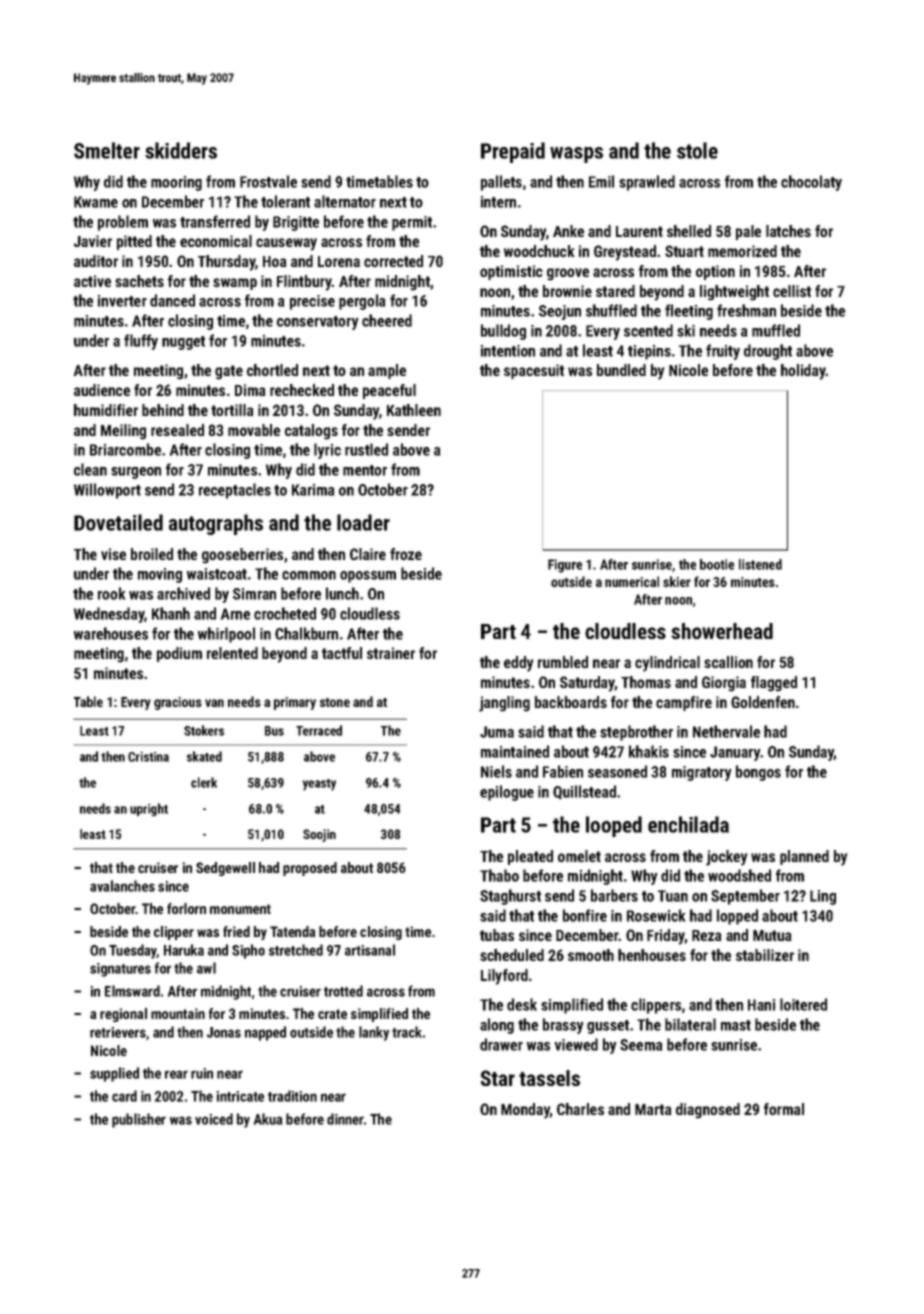 Image resolution: width=924 pixels, height=1314 pixels. I want to click on showerhead, so click(722, 631).
